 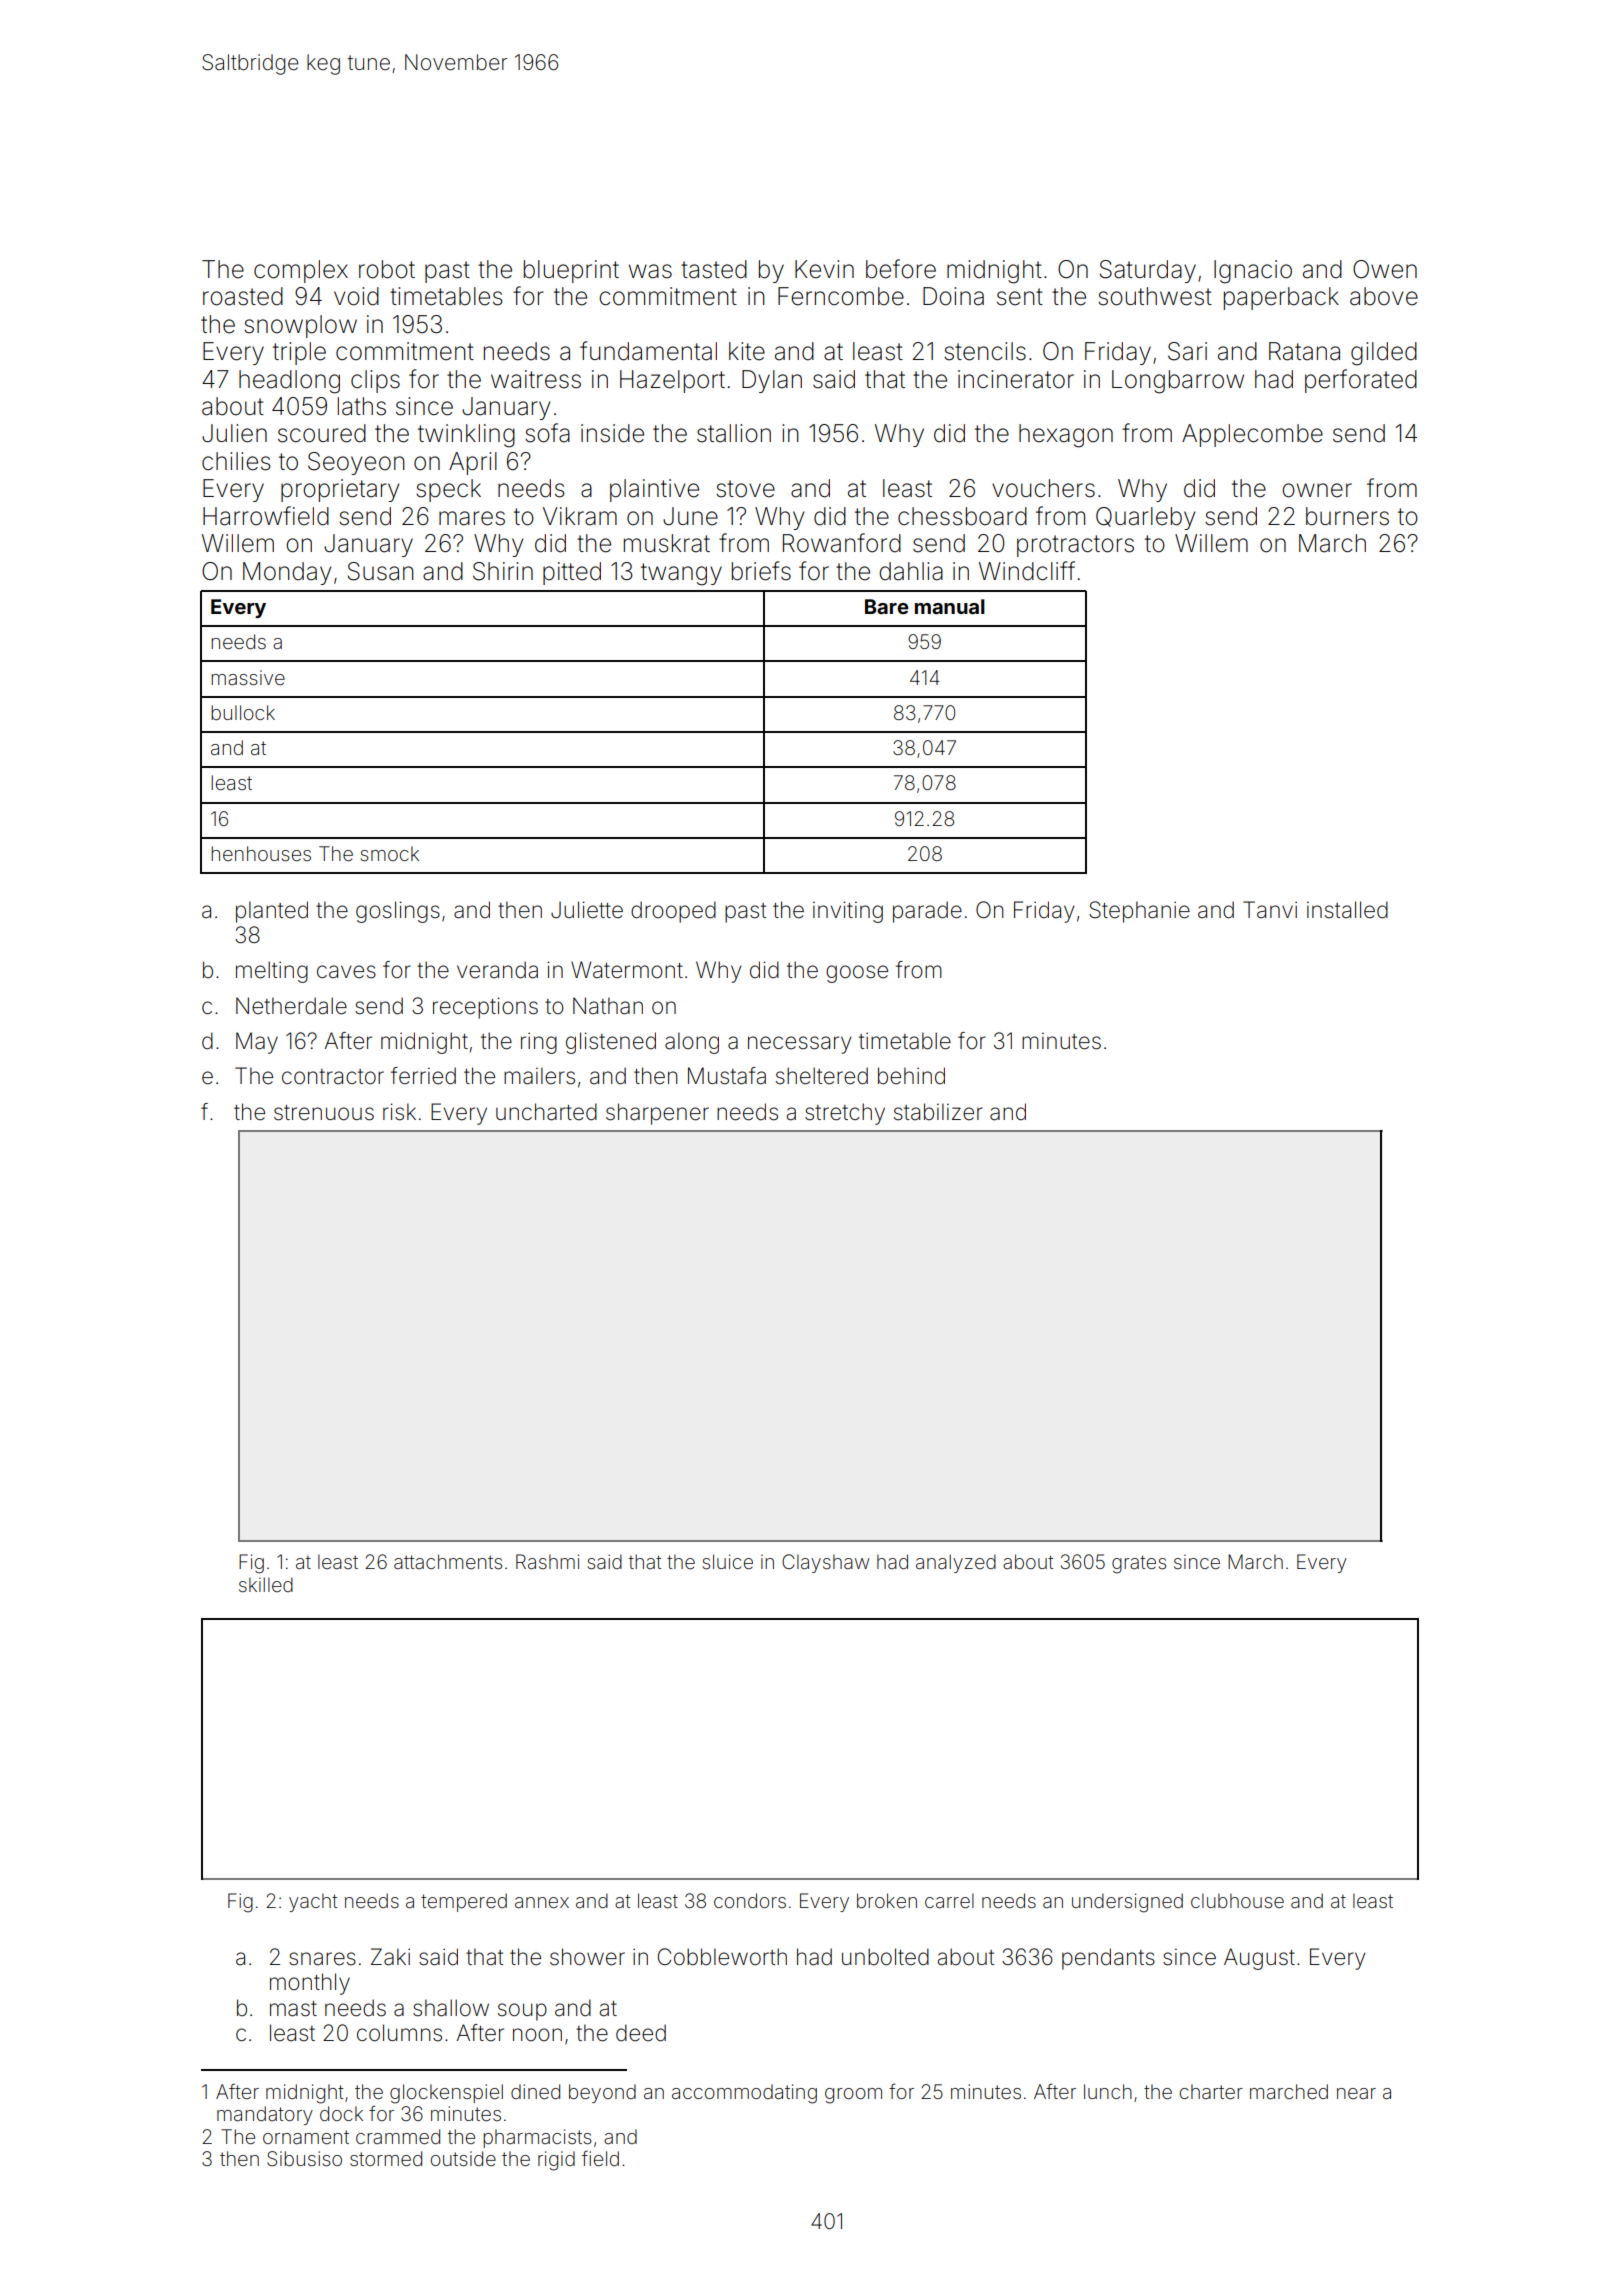 I want to click on broken, so click(x=887, y=1900).
